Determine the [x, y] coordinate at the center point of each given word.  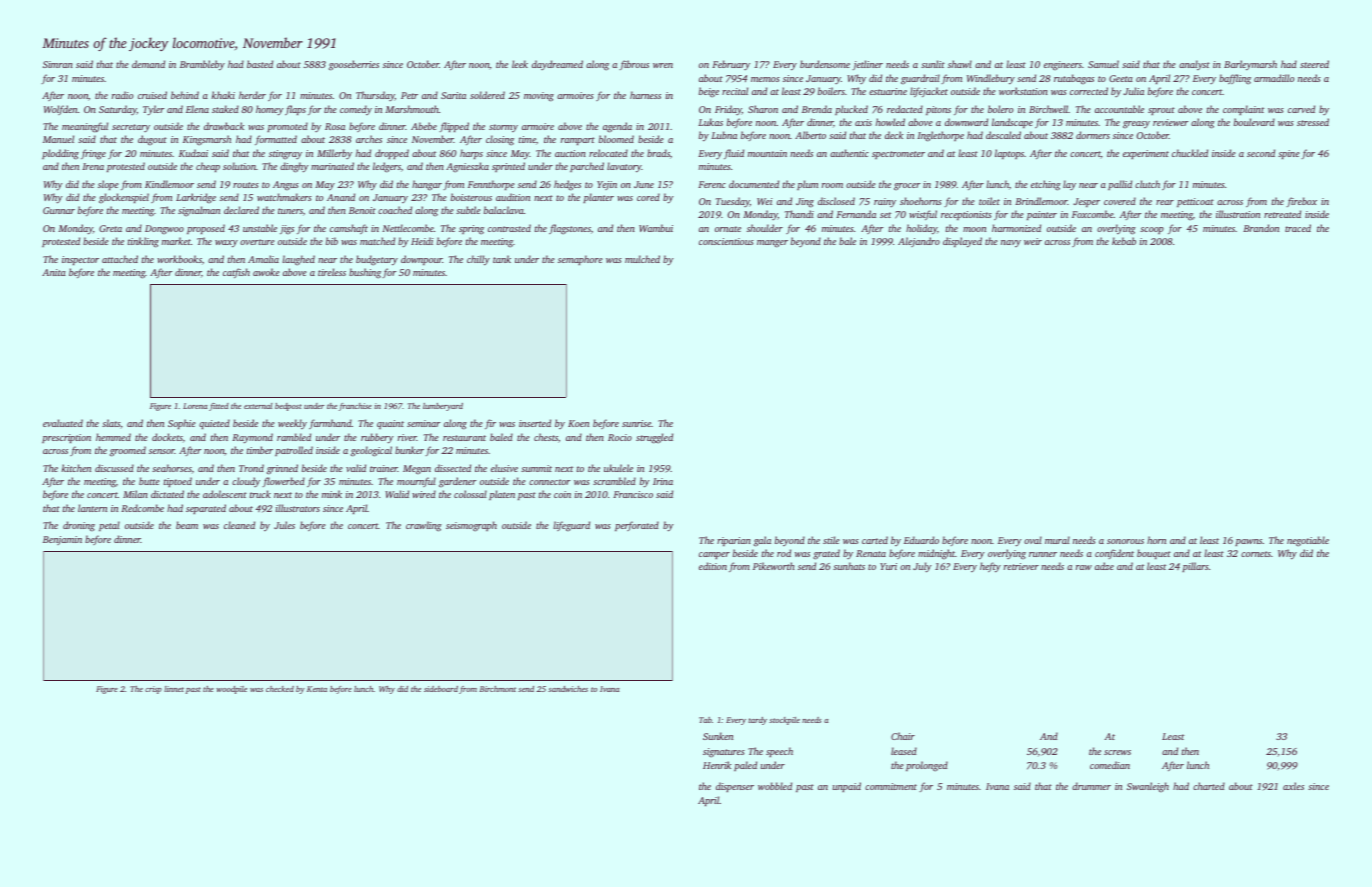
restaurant [464, 438]
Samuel [1103, 64]
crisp [153, 690]
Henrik [717, 765]
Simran [58, 64]
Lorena [195, 406]
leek [520, 64]
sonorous [1125, 541]
